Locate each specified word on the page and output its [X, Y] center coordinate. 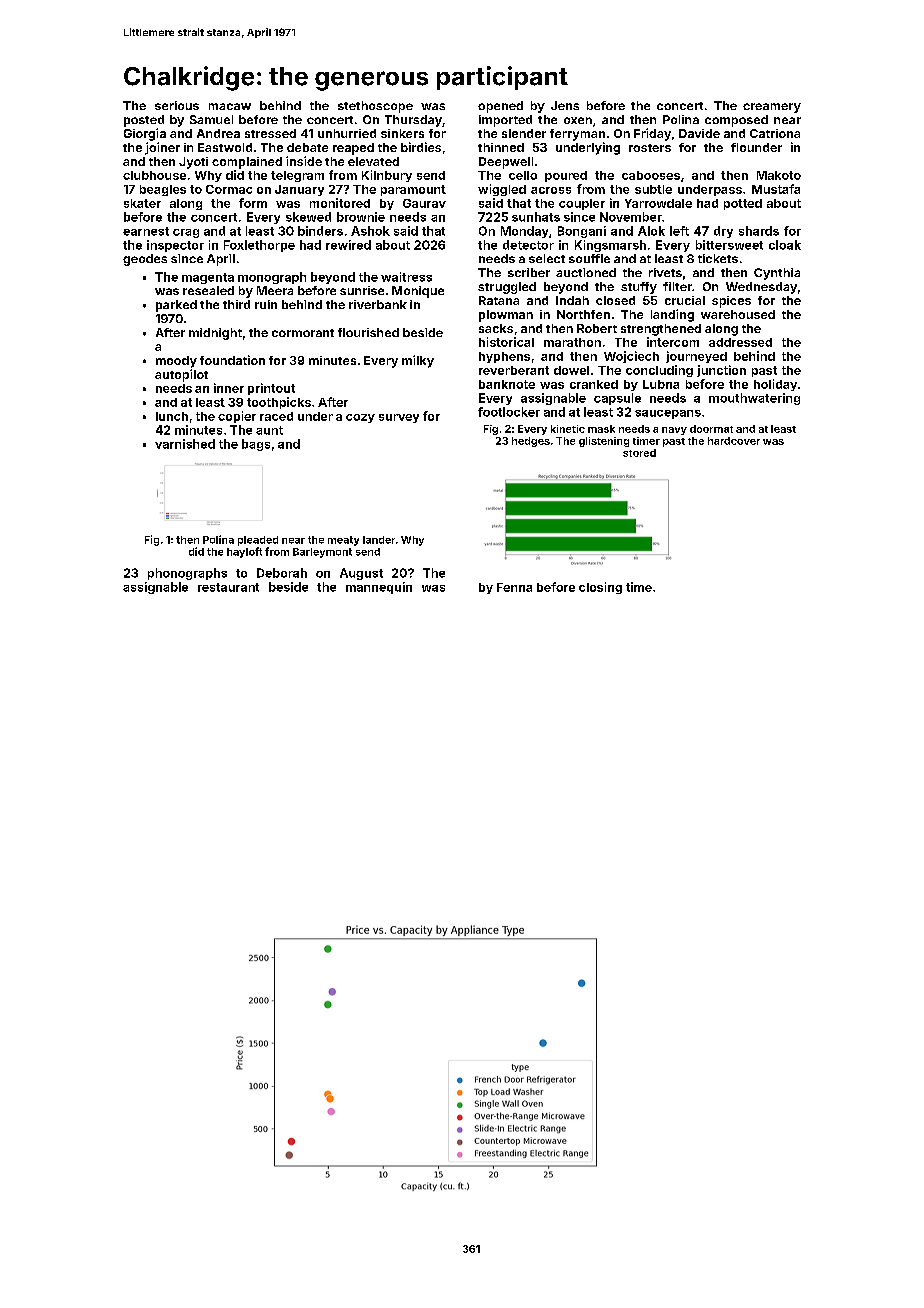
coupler [582, 204]
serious [177, 105]
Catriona [775, 133]
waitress [406, 277]
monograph [272, 278]
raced [276, 416]
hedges [531, 442]
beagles [163, 190]
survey [399, 418]
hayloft [244, 552]
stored [639, 453]
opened [500, 107]
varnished [185, 444]
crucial [685, 300]
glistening [604, 442]
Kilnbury [387, 176]
